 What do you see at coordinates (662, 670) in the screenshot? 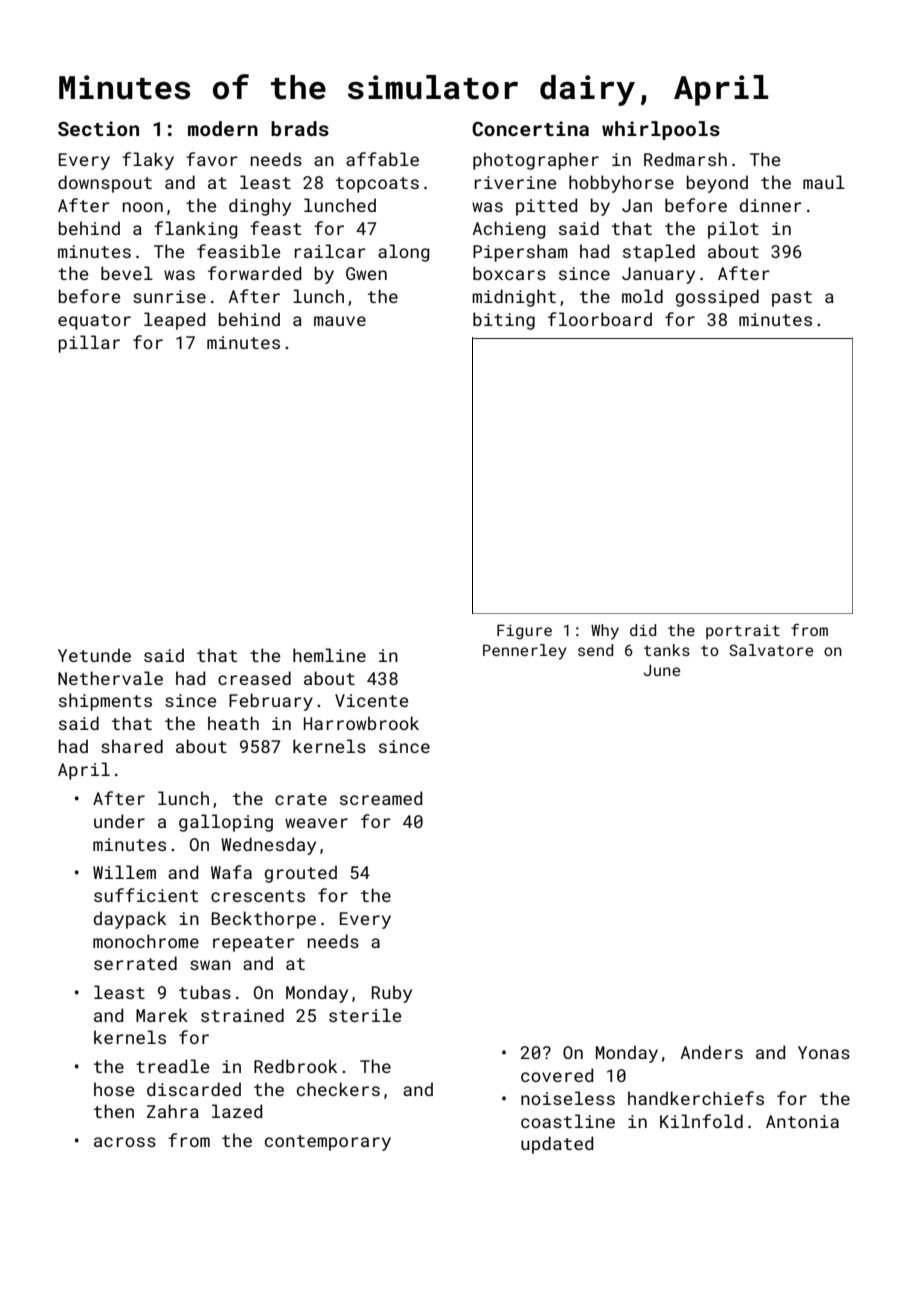
I see `June` at bounding box center [662, 670].
